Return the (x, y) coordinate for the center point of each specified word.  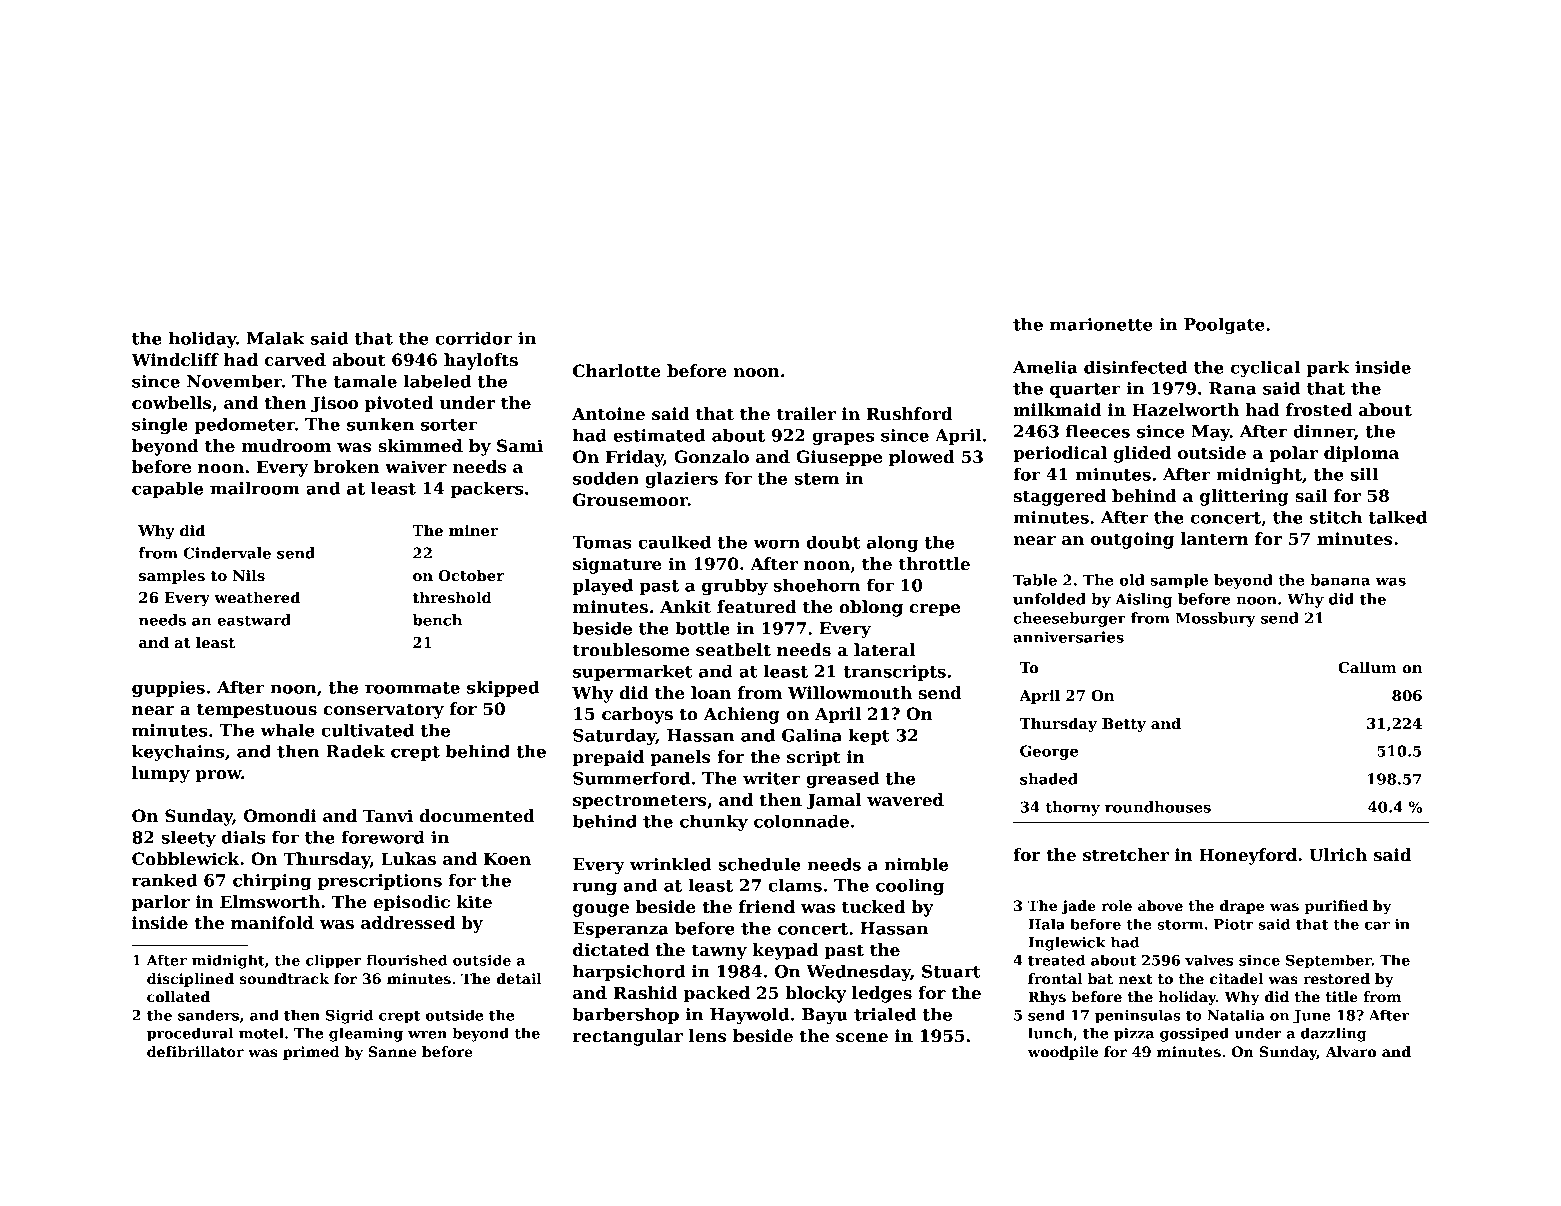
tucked (873, 907)
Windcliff (175, 360)
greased (842, 779)
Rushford (909, 414)
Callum (1367, 667)
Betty (1124, 725)
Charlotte (617, 371)
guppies (168, 689)
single (160, 425)
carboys (637, 715)
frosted (1319, 410)
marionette (1101, 324)
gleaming (366, 1034)
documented (477, 816)
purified (1336, 907)
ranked (164, 880)
